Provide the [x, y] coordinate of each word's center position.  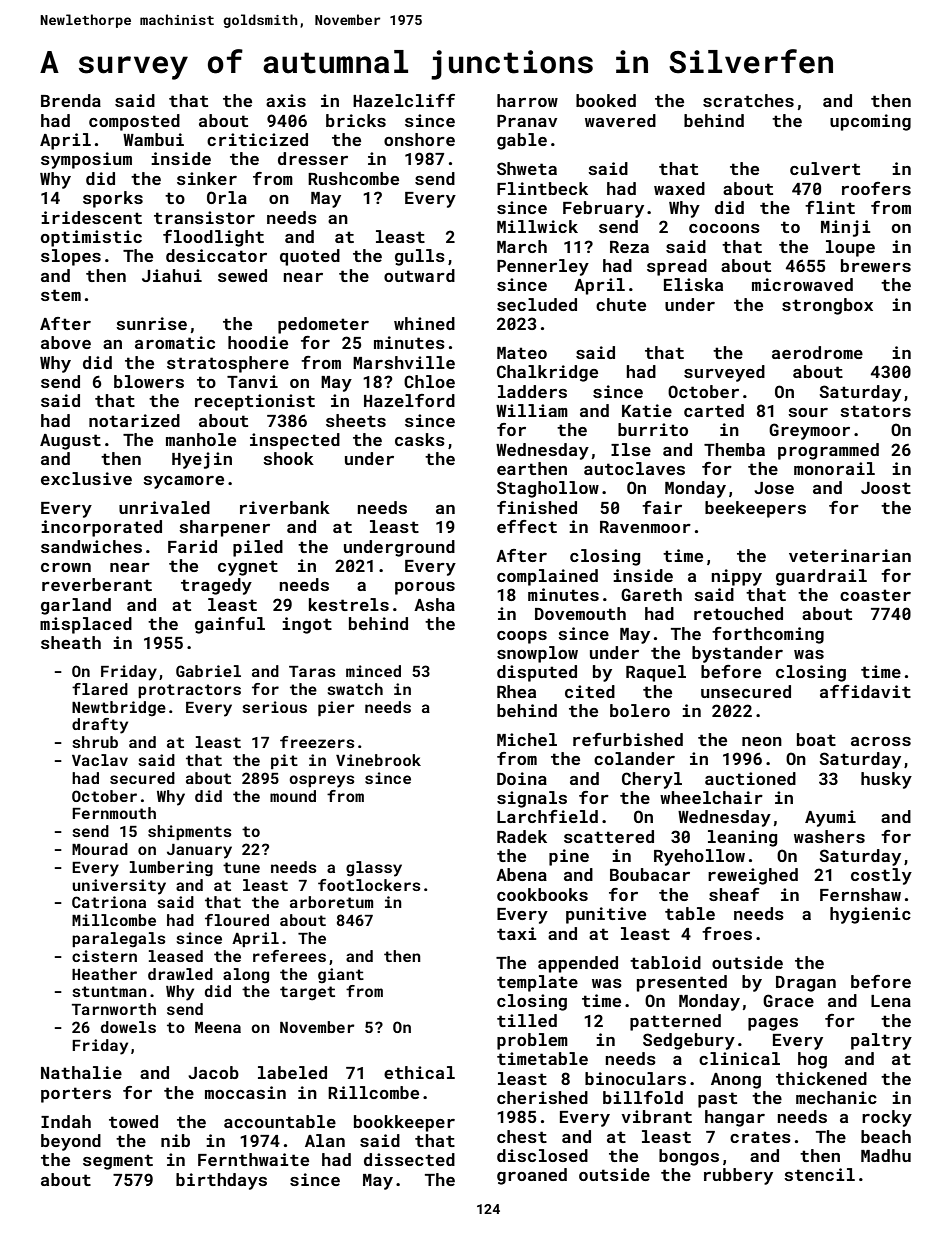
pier [336, 708]
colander [634, 758]
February [603, 209]
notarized [134, 420]
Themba [734, 449]
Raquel [656, 673]
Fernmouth [114, 813]
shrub [95, 742]
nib [175, 1140]
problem [532, 1041]
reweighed [753, 876]
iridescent [91, 217]
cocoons [724, 228]
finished [537, 507]
